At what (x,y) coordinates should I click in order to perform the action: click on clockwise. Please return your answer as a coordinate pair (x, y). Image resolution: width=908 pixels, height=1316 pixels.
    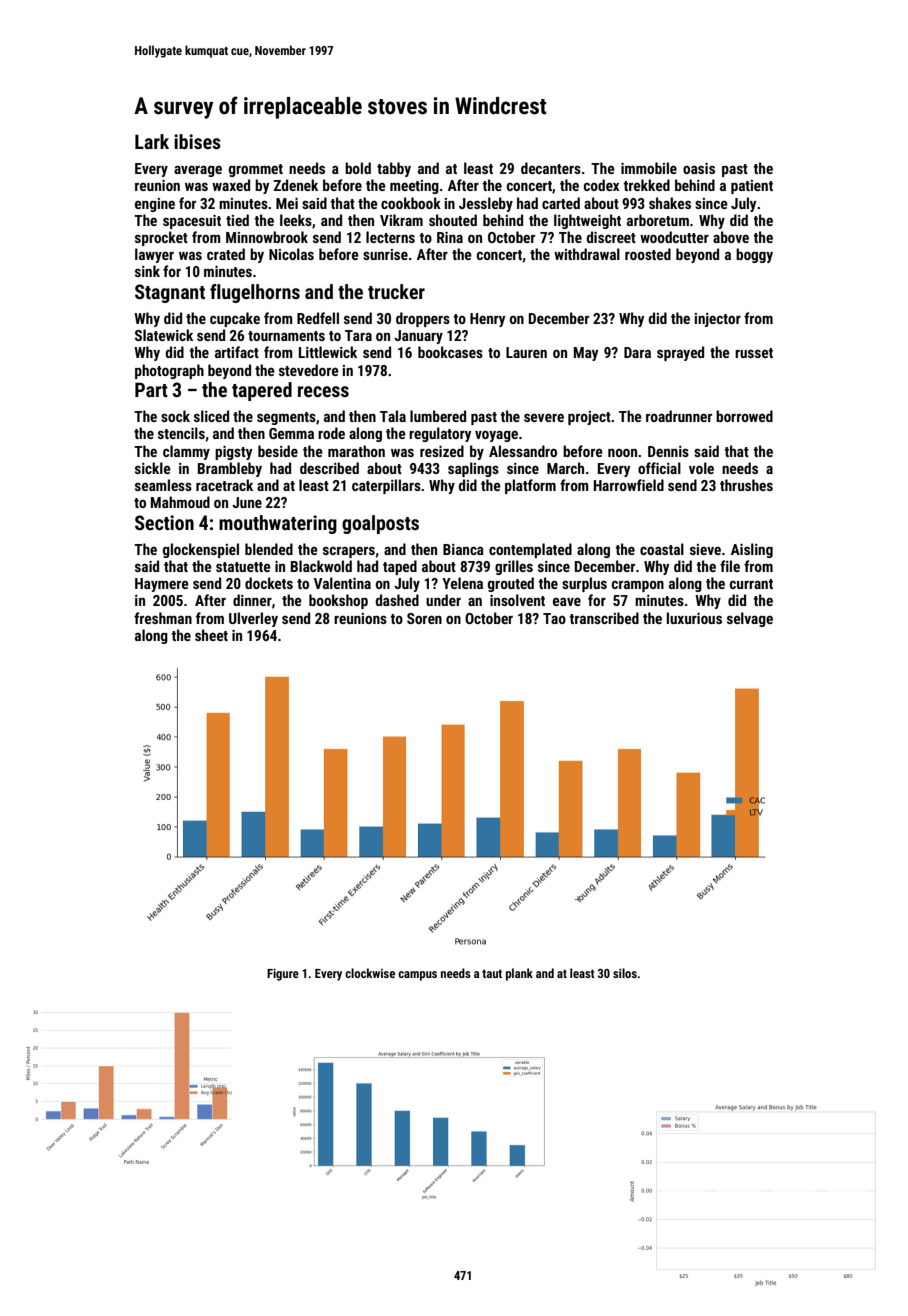
    Looking at the image, I should click on (370, 973).
